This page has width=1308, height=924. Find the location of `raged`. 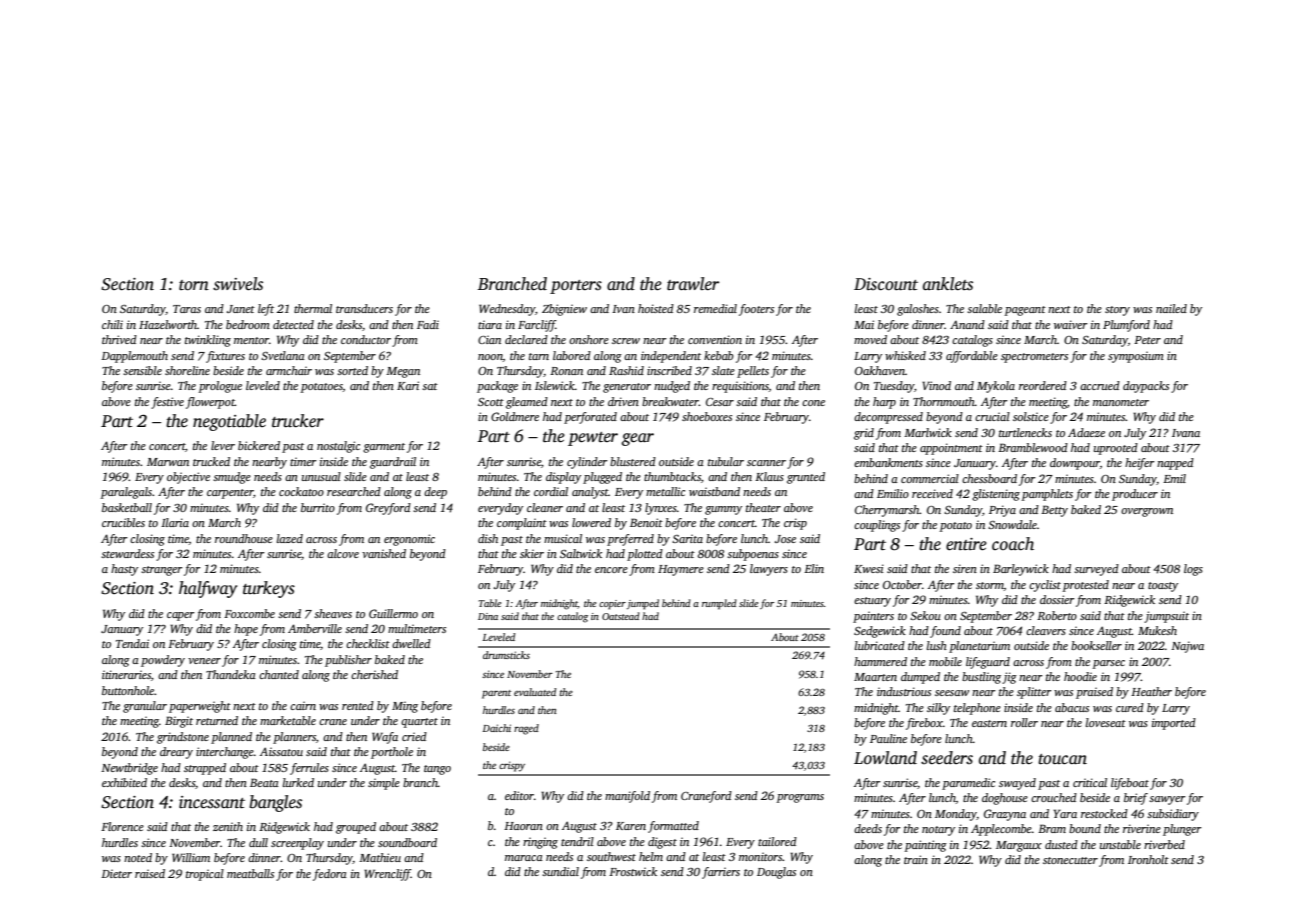

raged is located at coordinates (526, 729).
